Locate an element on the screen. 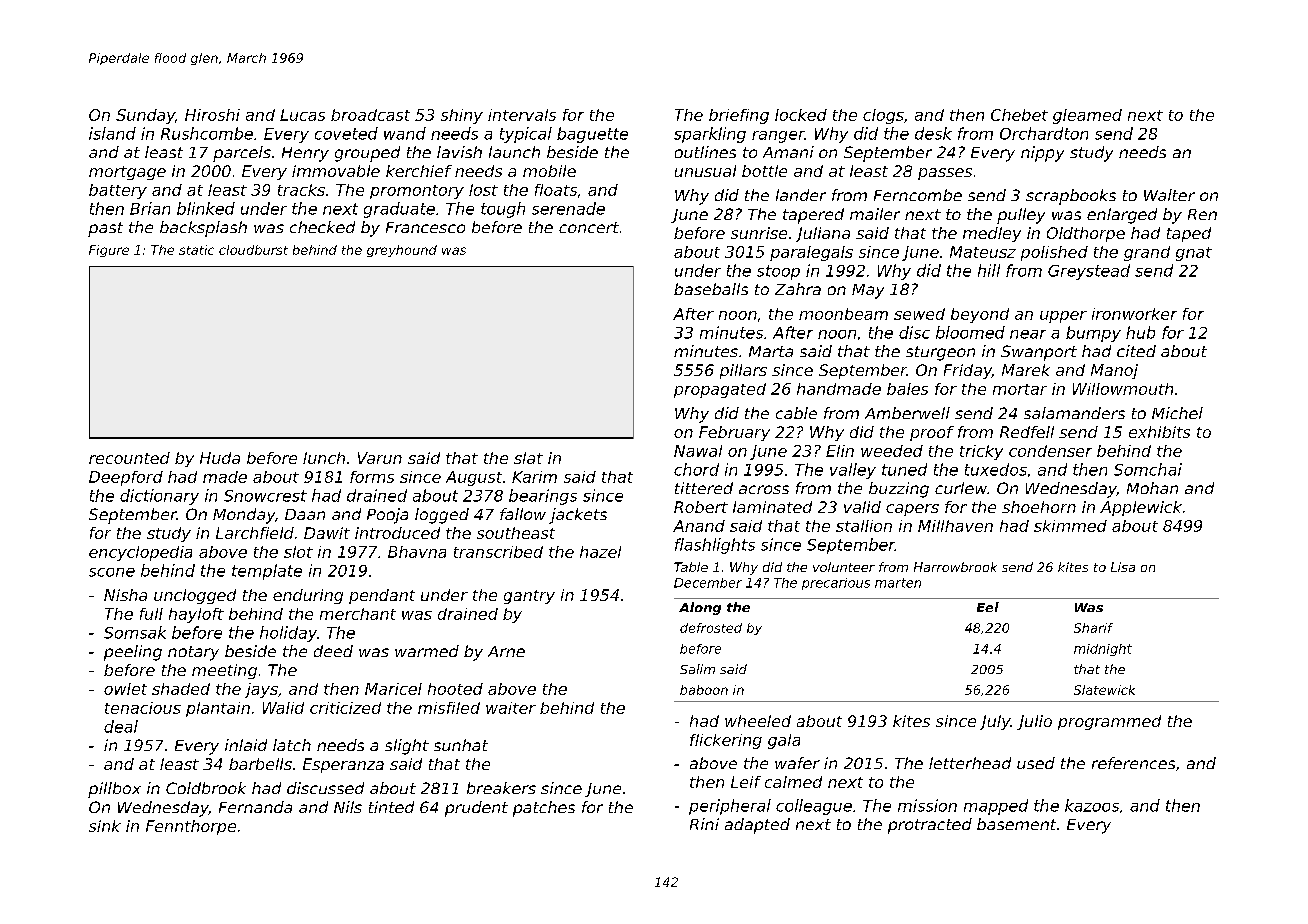 This screenshot has width=1308, height=924. parcels is located at coordinates (242, 154).
